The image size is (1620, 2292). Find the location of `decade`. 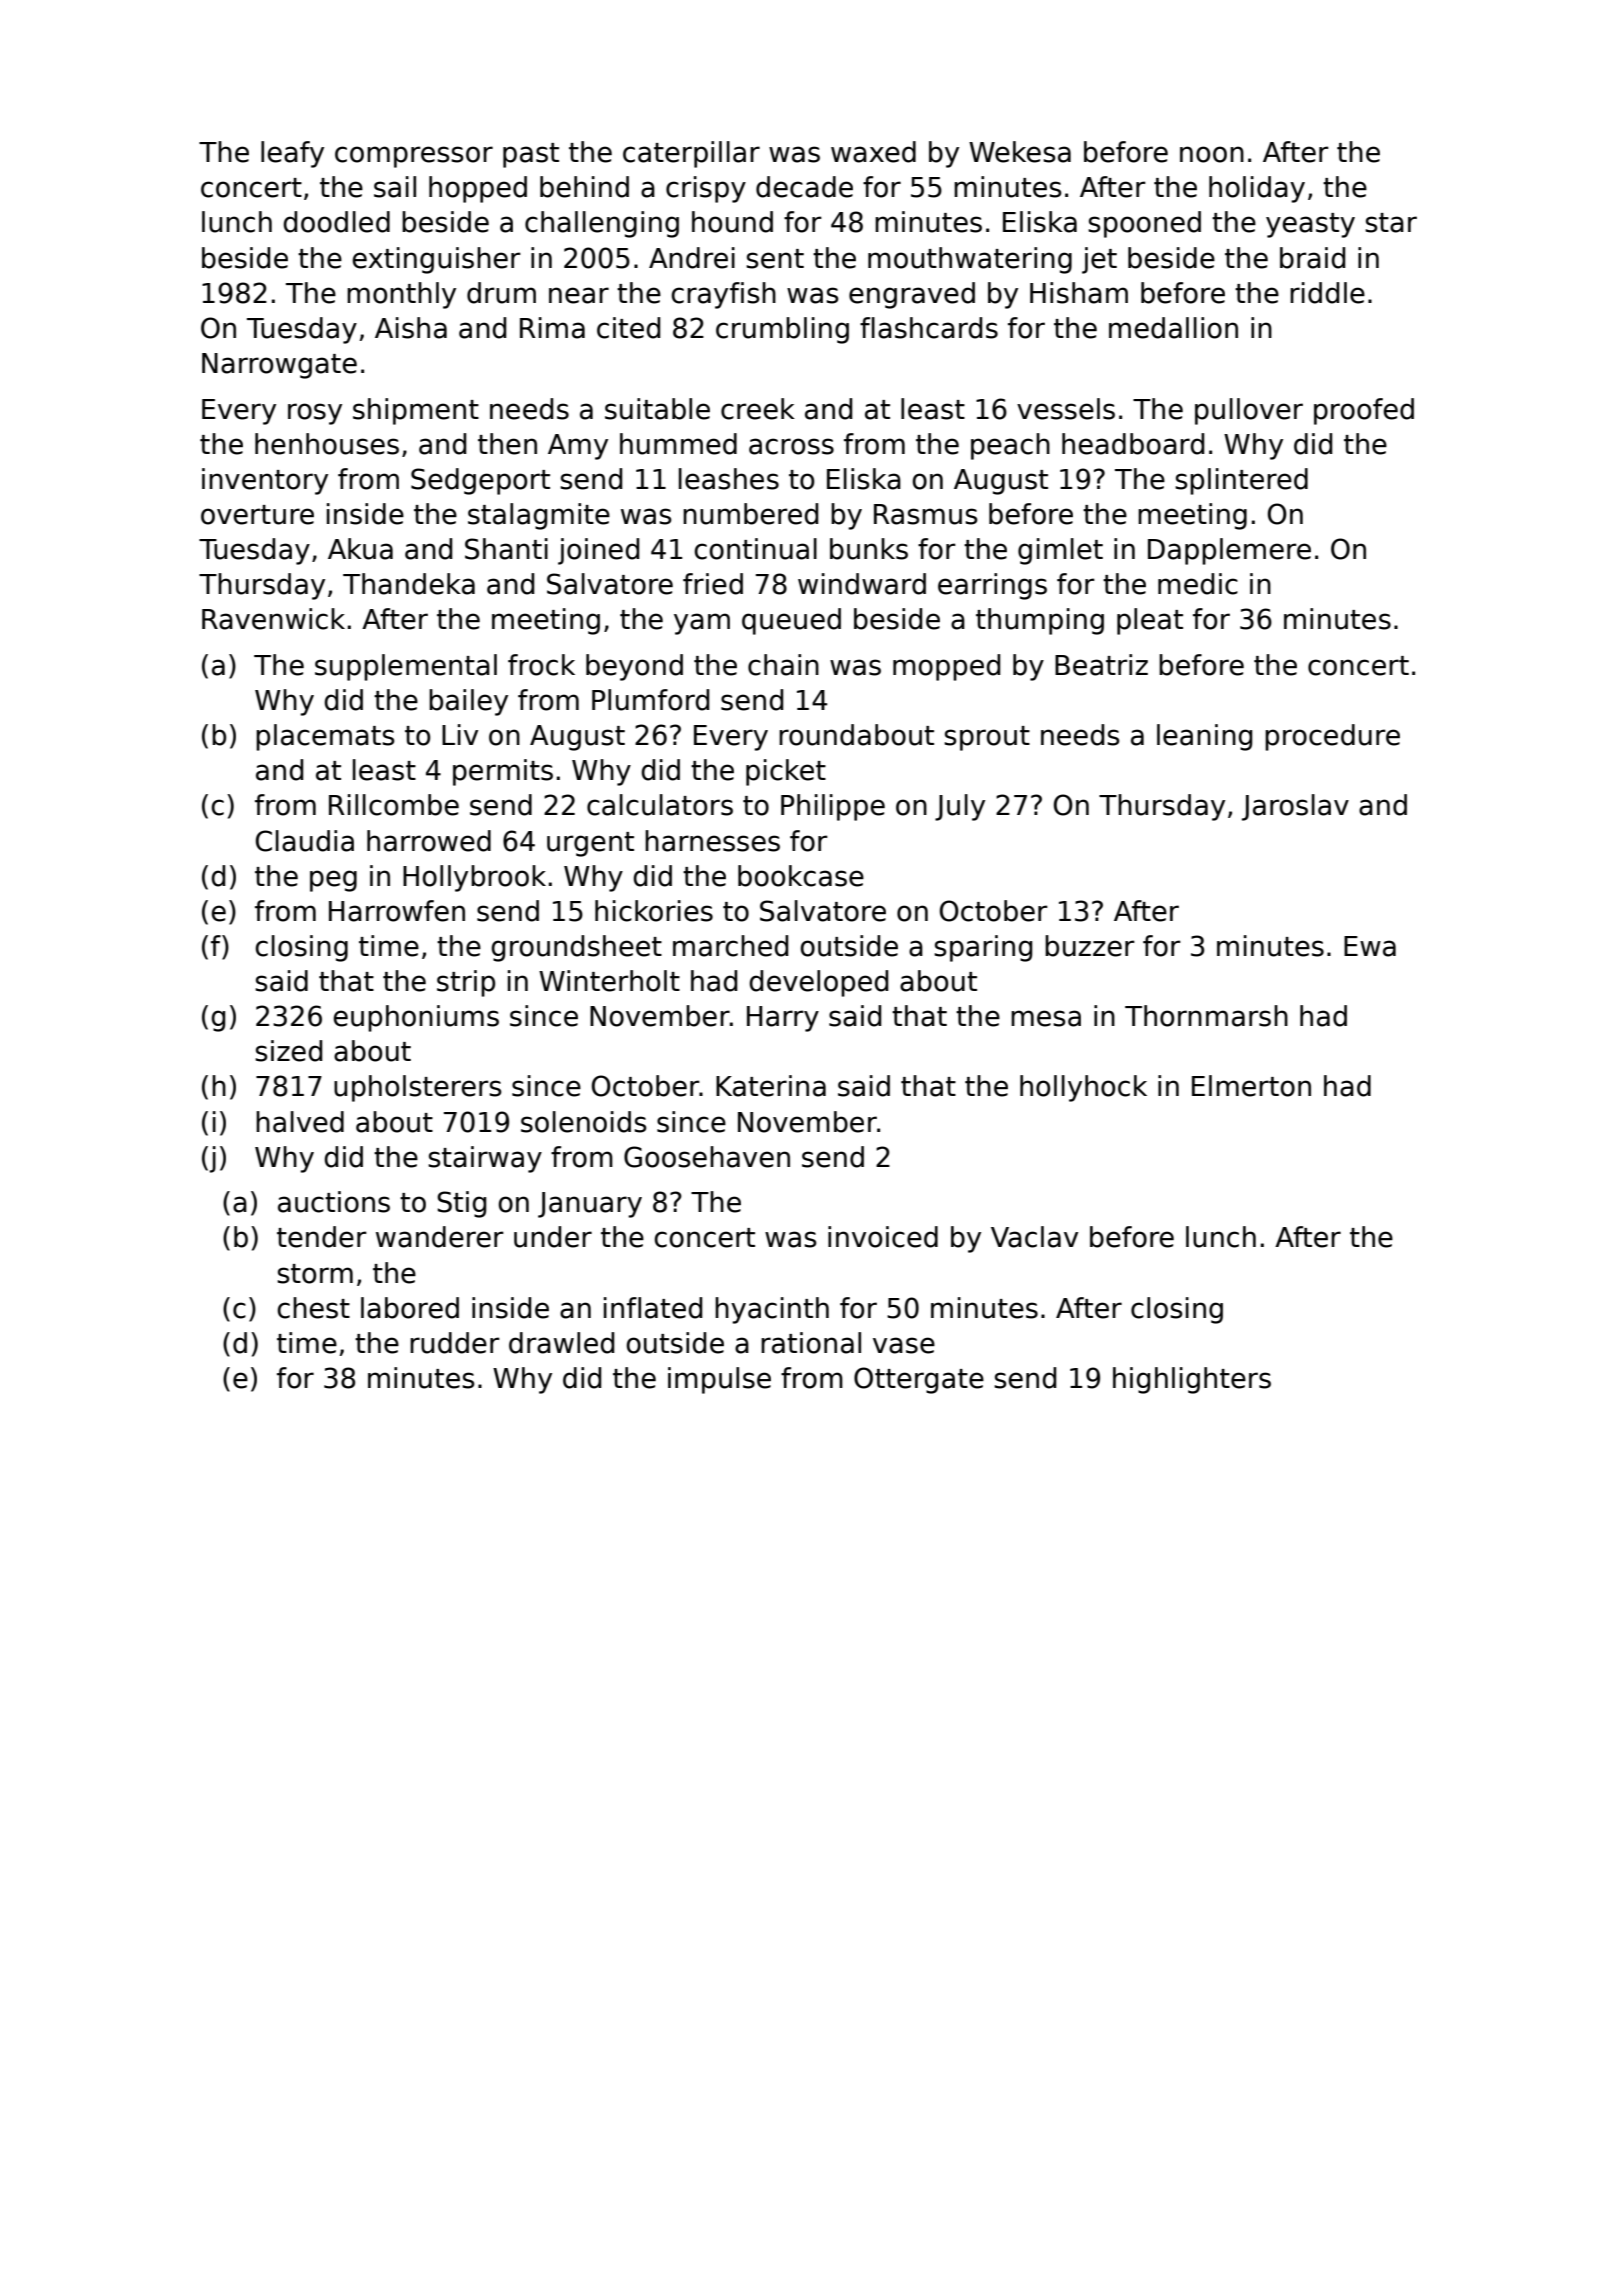

decade is located at coordinates (804, 187).
